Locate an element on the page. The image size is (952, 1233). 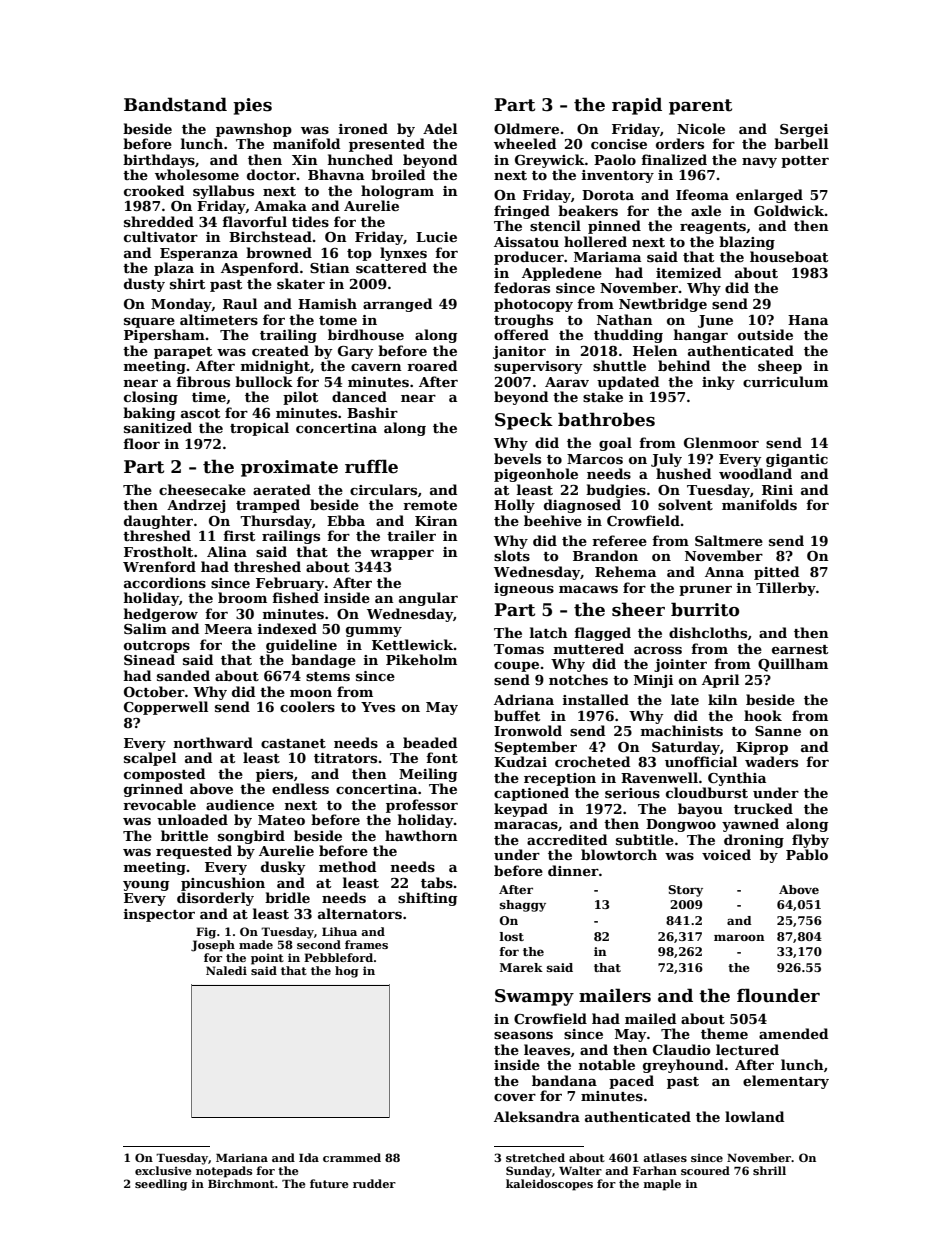
dishcloths is located at coordinates (708, 632).
